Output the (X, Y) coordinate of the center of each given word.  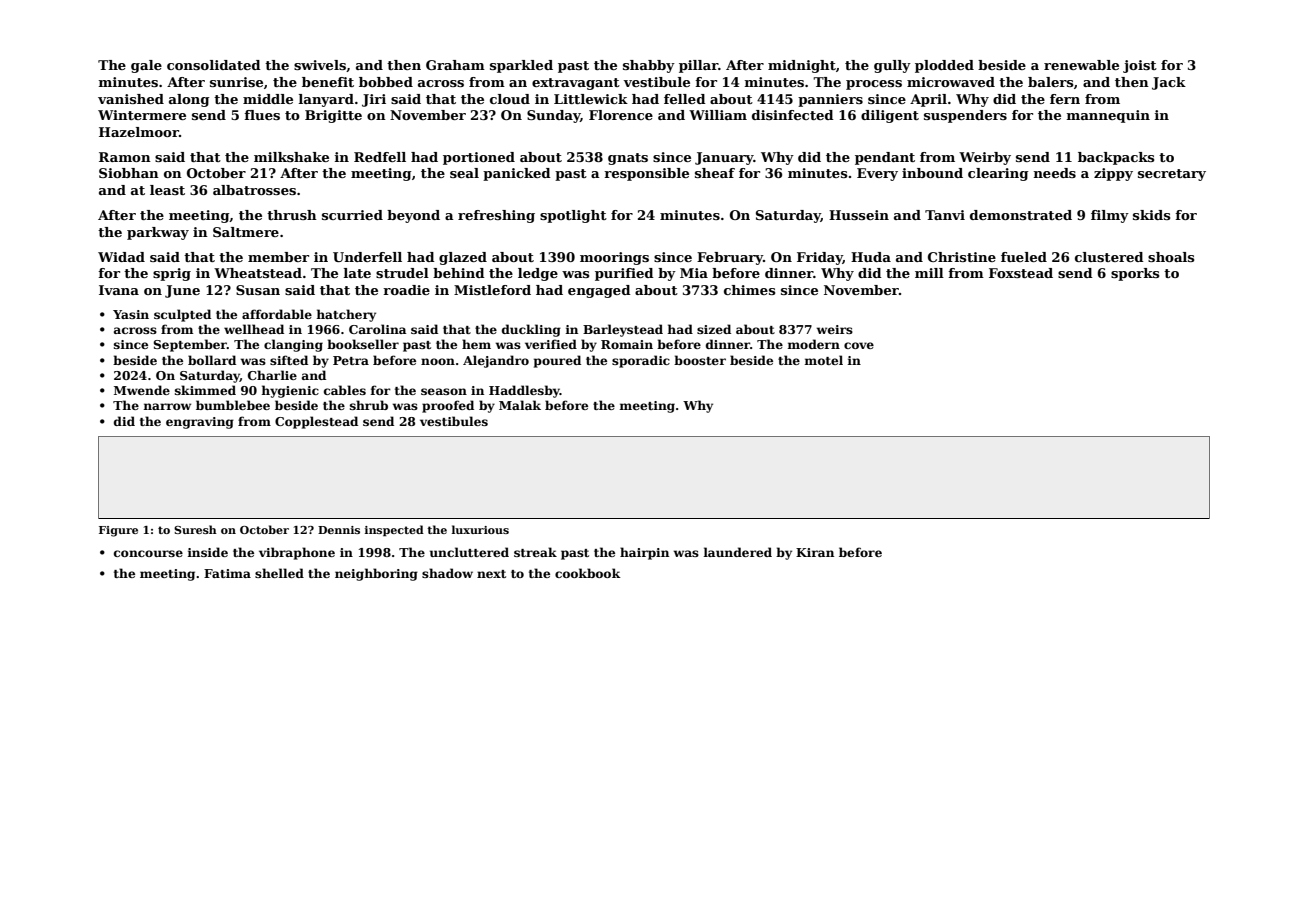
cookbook (588, 573)
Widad (121, 257)
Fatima (227, 573)
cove (859, 345)
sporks (1135, 274)
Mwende (142, 390)
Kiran (815, 552)
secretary (1172, 175)
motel (824, 360)
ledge (538, 274)
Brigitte (333, 116)
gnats (628, 159)
